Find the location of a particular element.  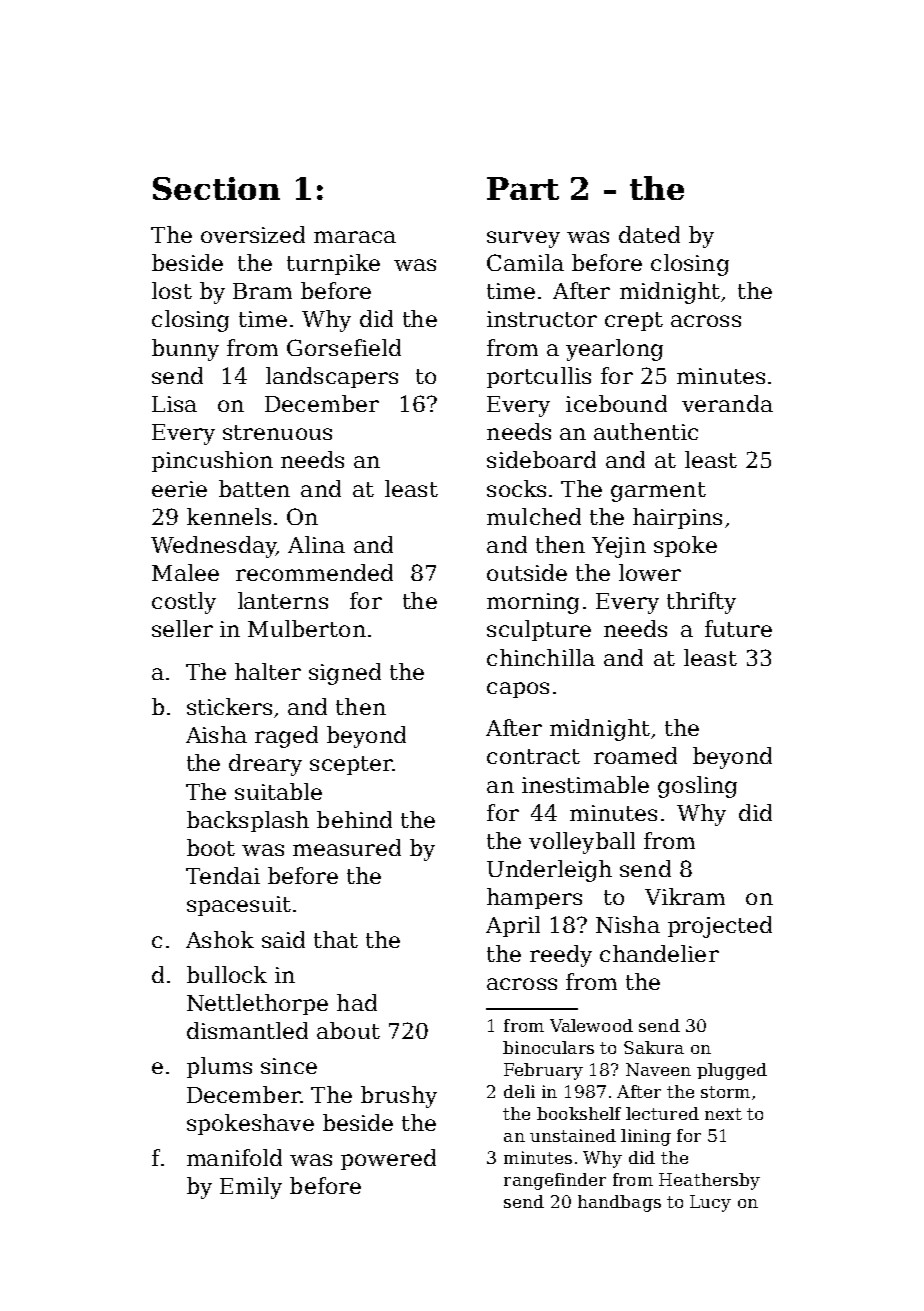

Valewood is located at coordinates (591, 1025).
